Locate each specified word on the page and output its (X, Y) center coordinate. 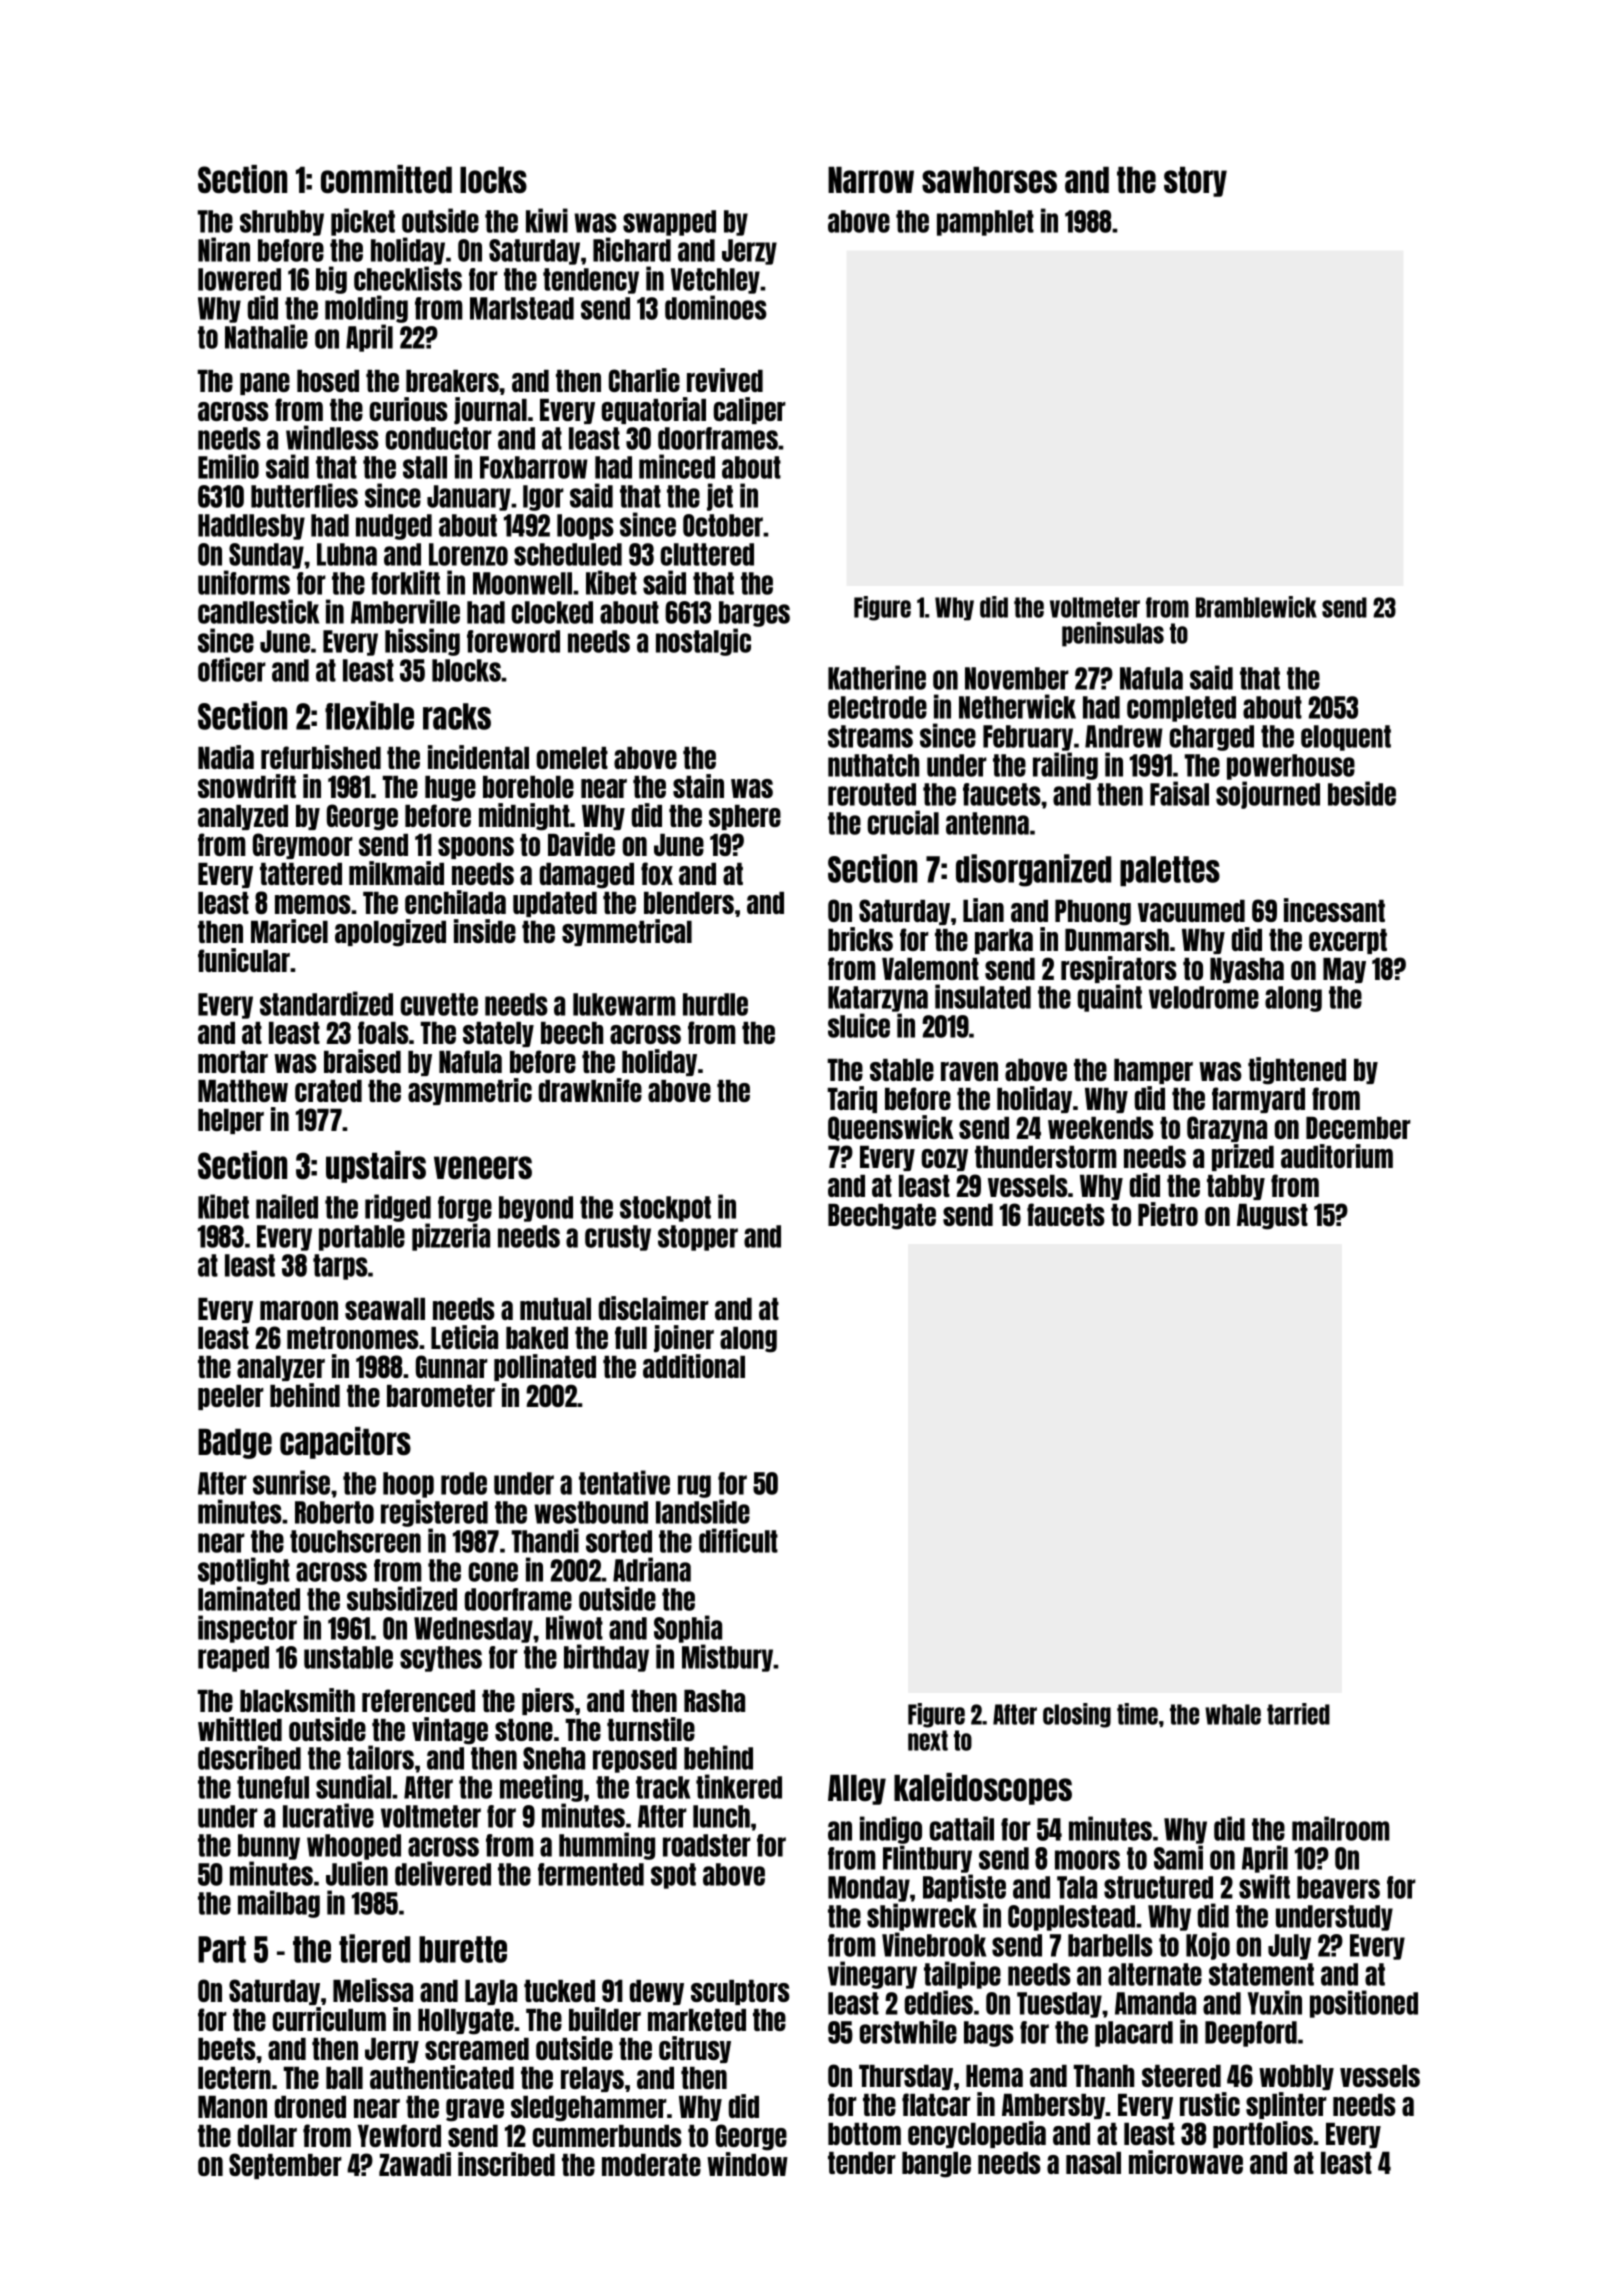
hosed (328, 381)
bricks (860, 939)
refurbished (321, 757)
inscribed (506, 2164)
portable (362, 1238)
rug (694, 1486)
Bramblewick (1256, 607)
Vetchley (715, 281)
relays (592, 2079)
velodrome (1204, 997)
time (1137, 1714)
